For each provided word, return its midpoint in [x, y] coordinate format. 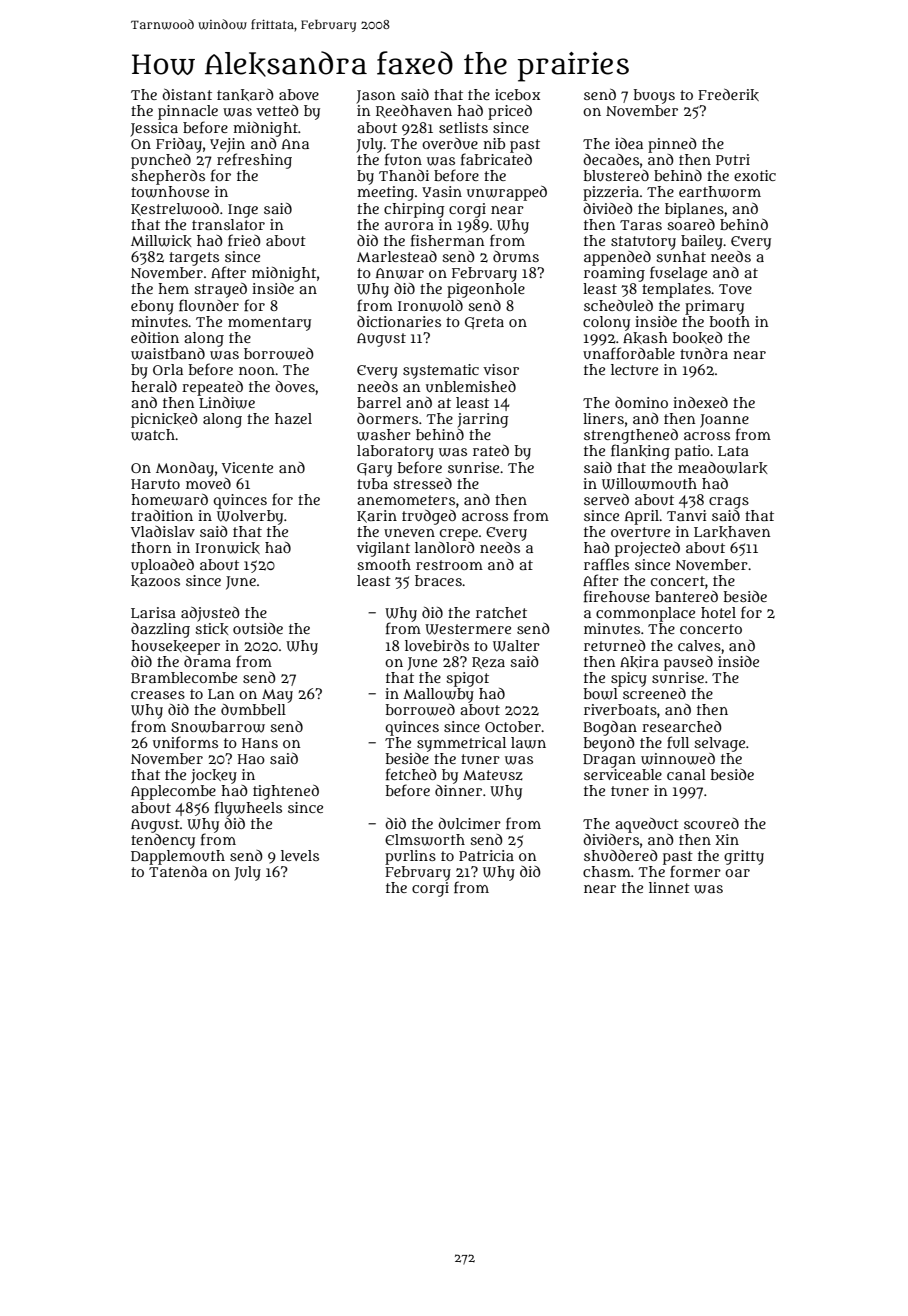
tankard [245, 95]
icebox [517, 94]
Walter [516, 646]
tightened [286, 792]
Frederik [728, 95]
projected [647, 549]
